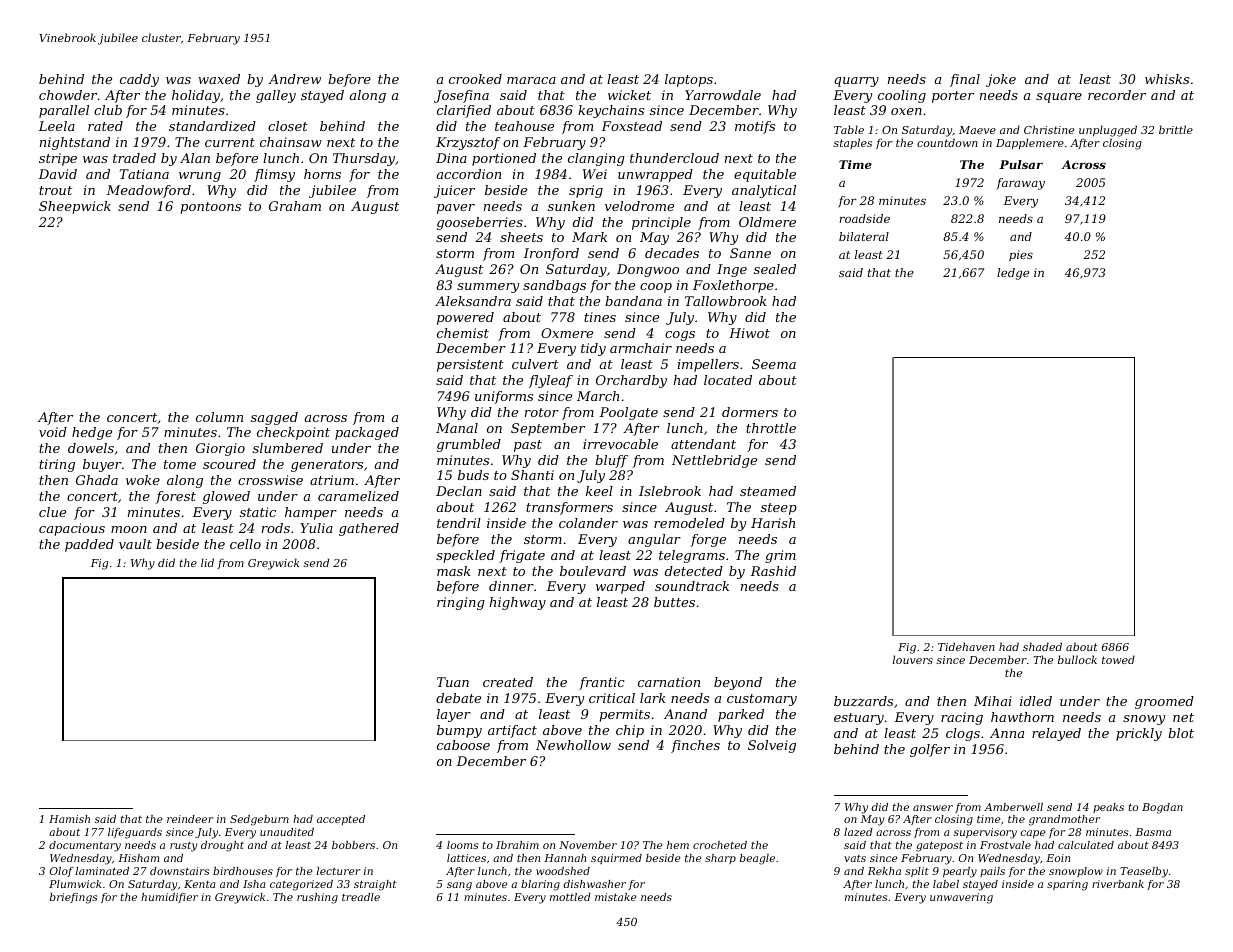 The image size is (1233, 952). What do you see at coordinates (226, 497) in the screenshot?
I see `glowed` at bounding box center [226, 497].
